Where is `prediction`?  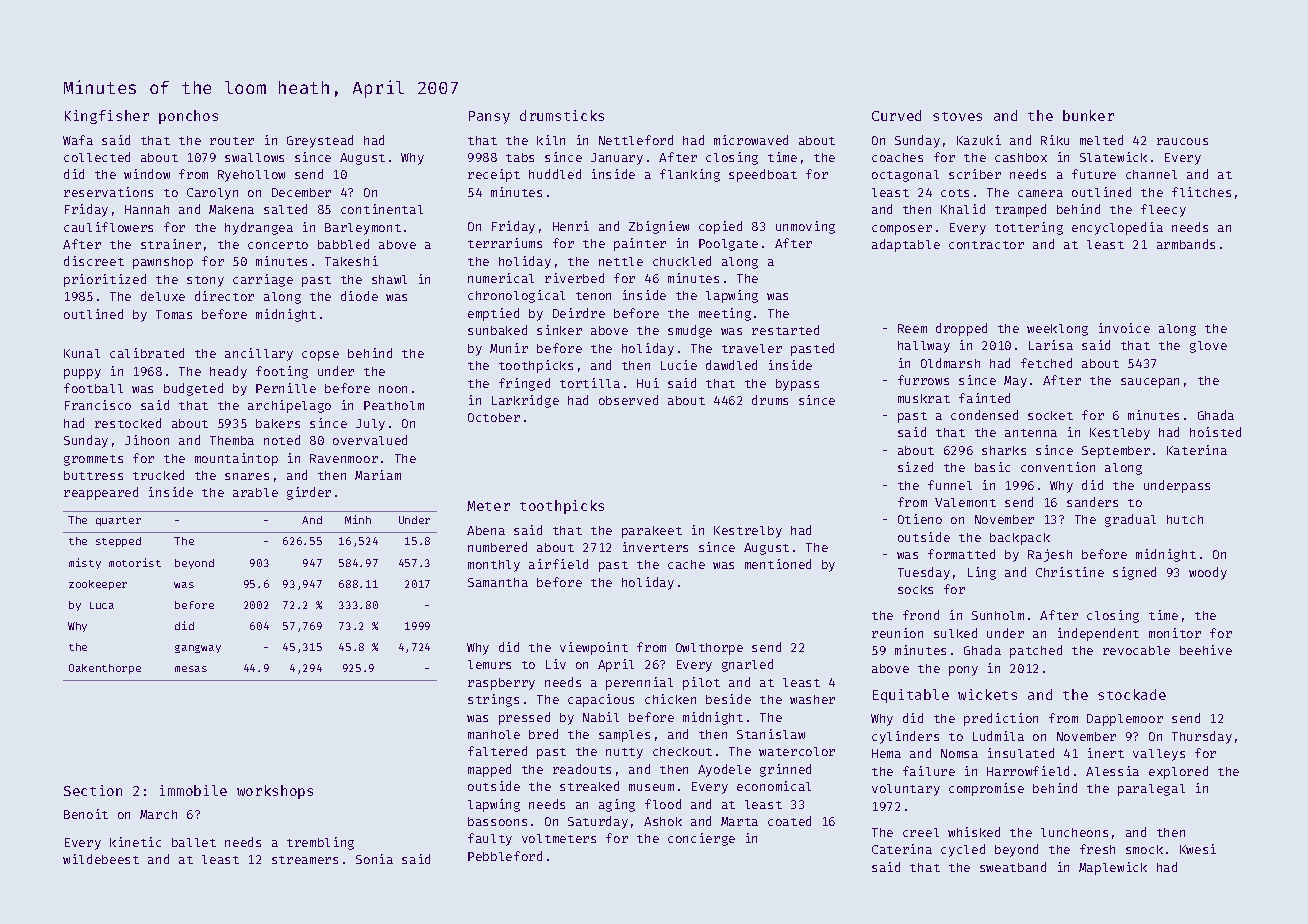 prediction is located at coordinates (1001, 719).
